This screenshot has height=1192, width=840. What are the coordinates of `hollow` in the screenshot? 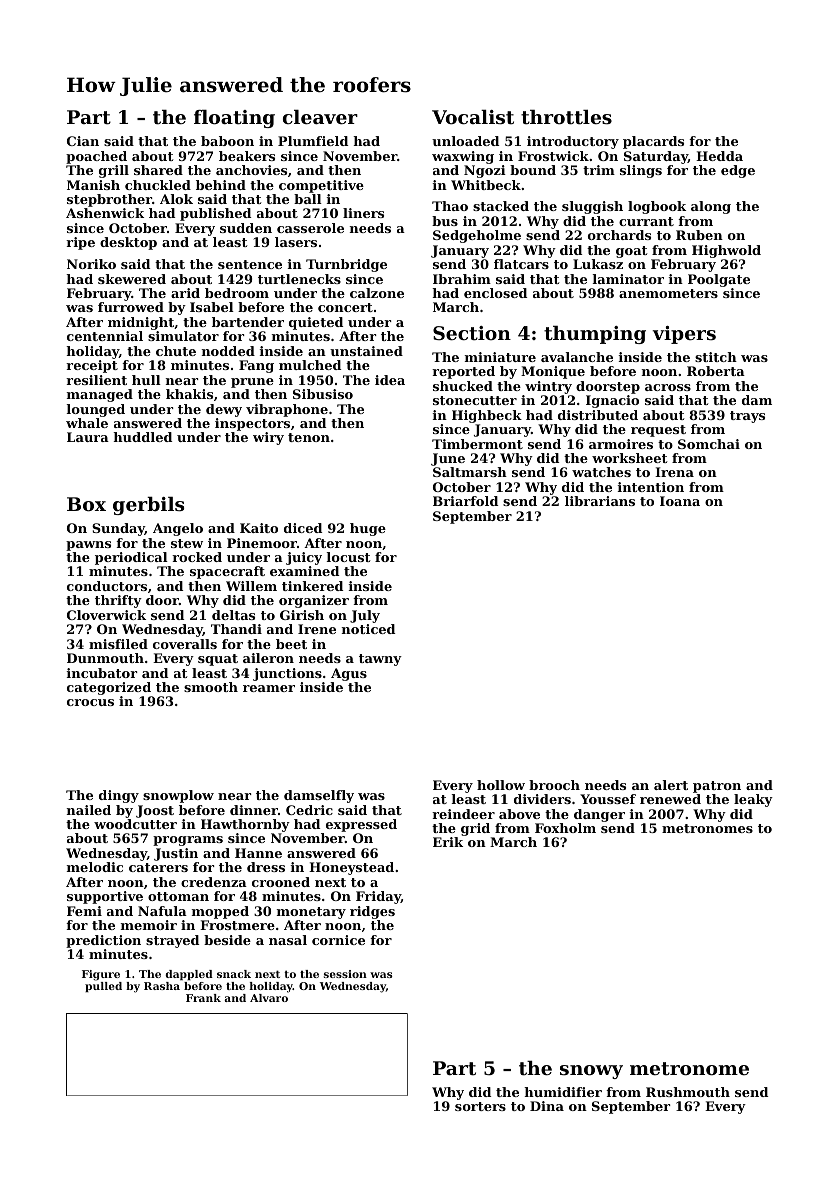 It's located at (501, 785).
